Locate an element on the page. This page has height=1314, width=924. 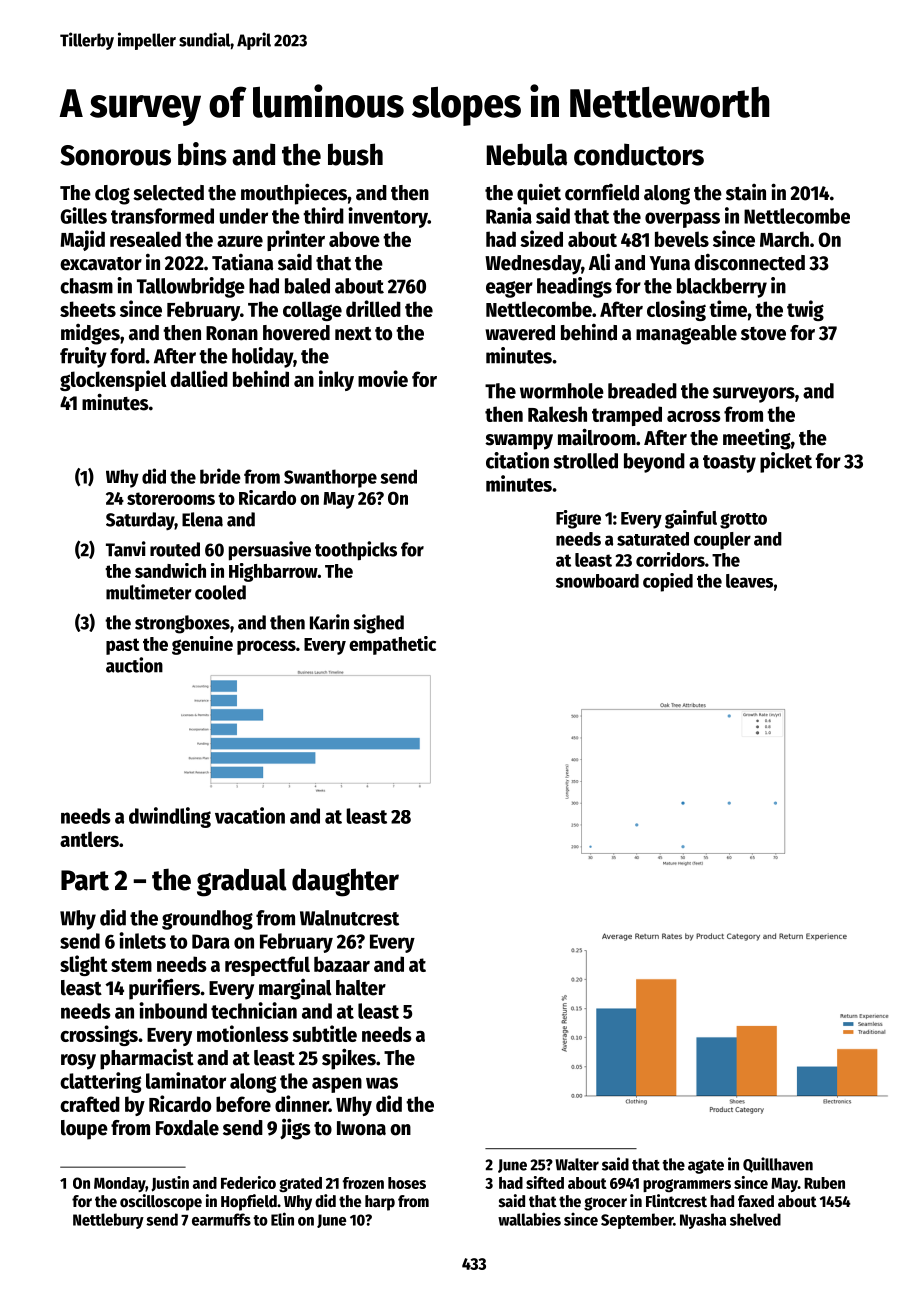
Tanvi is located at coordinates (126, 549).
